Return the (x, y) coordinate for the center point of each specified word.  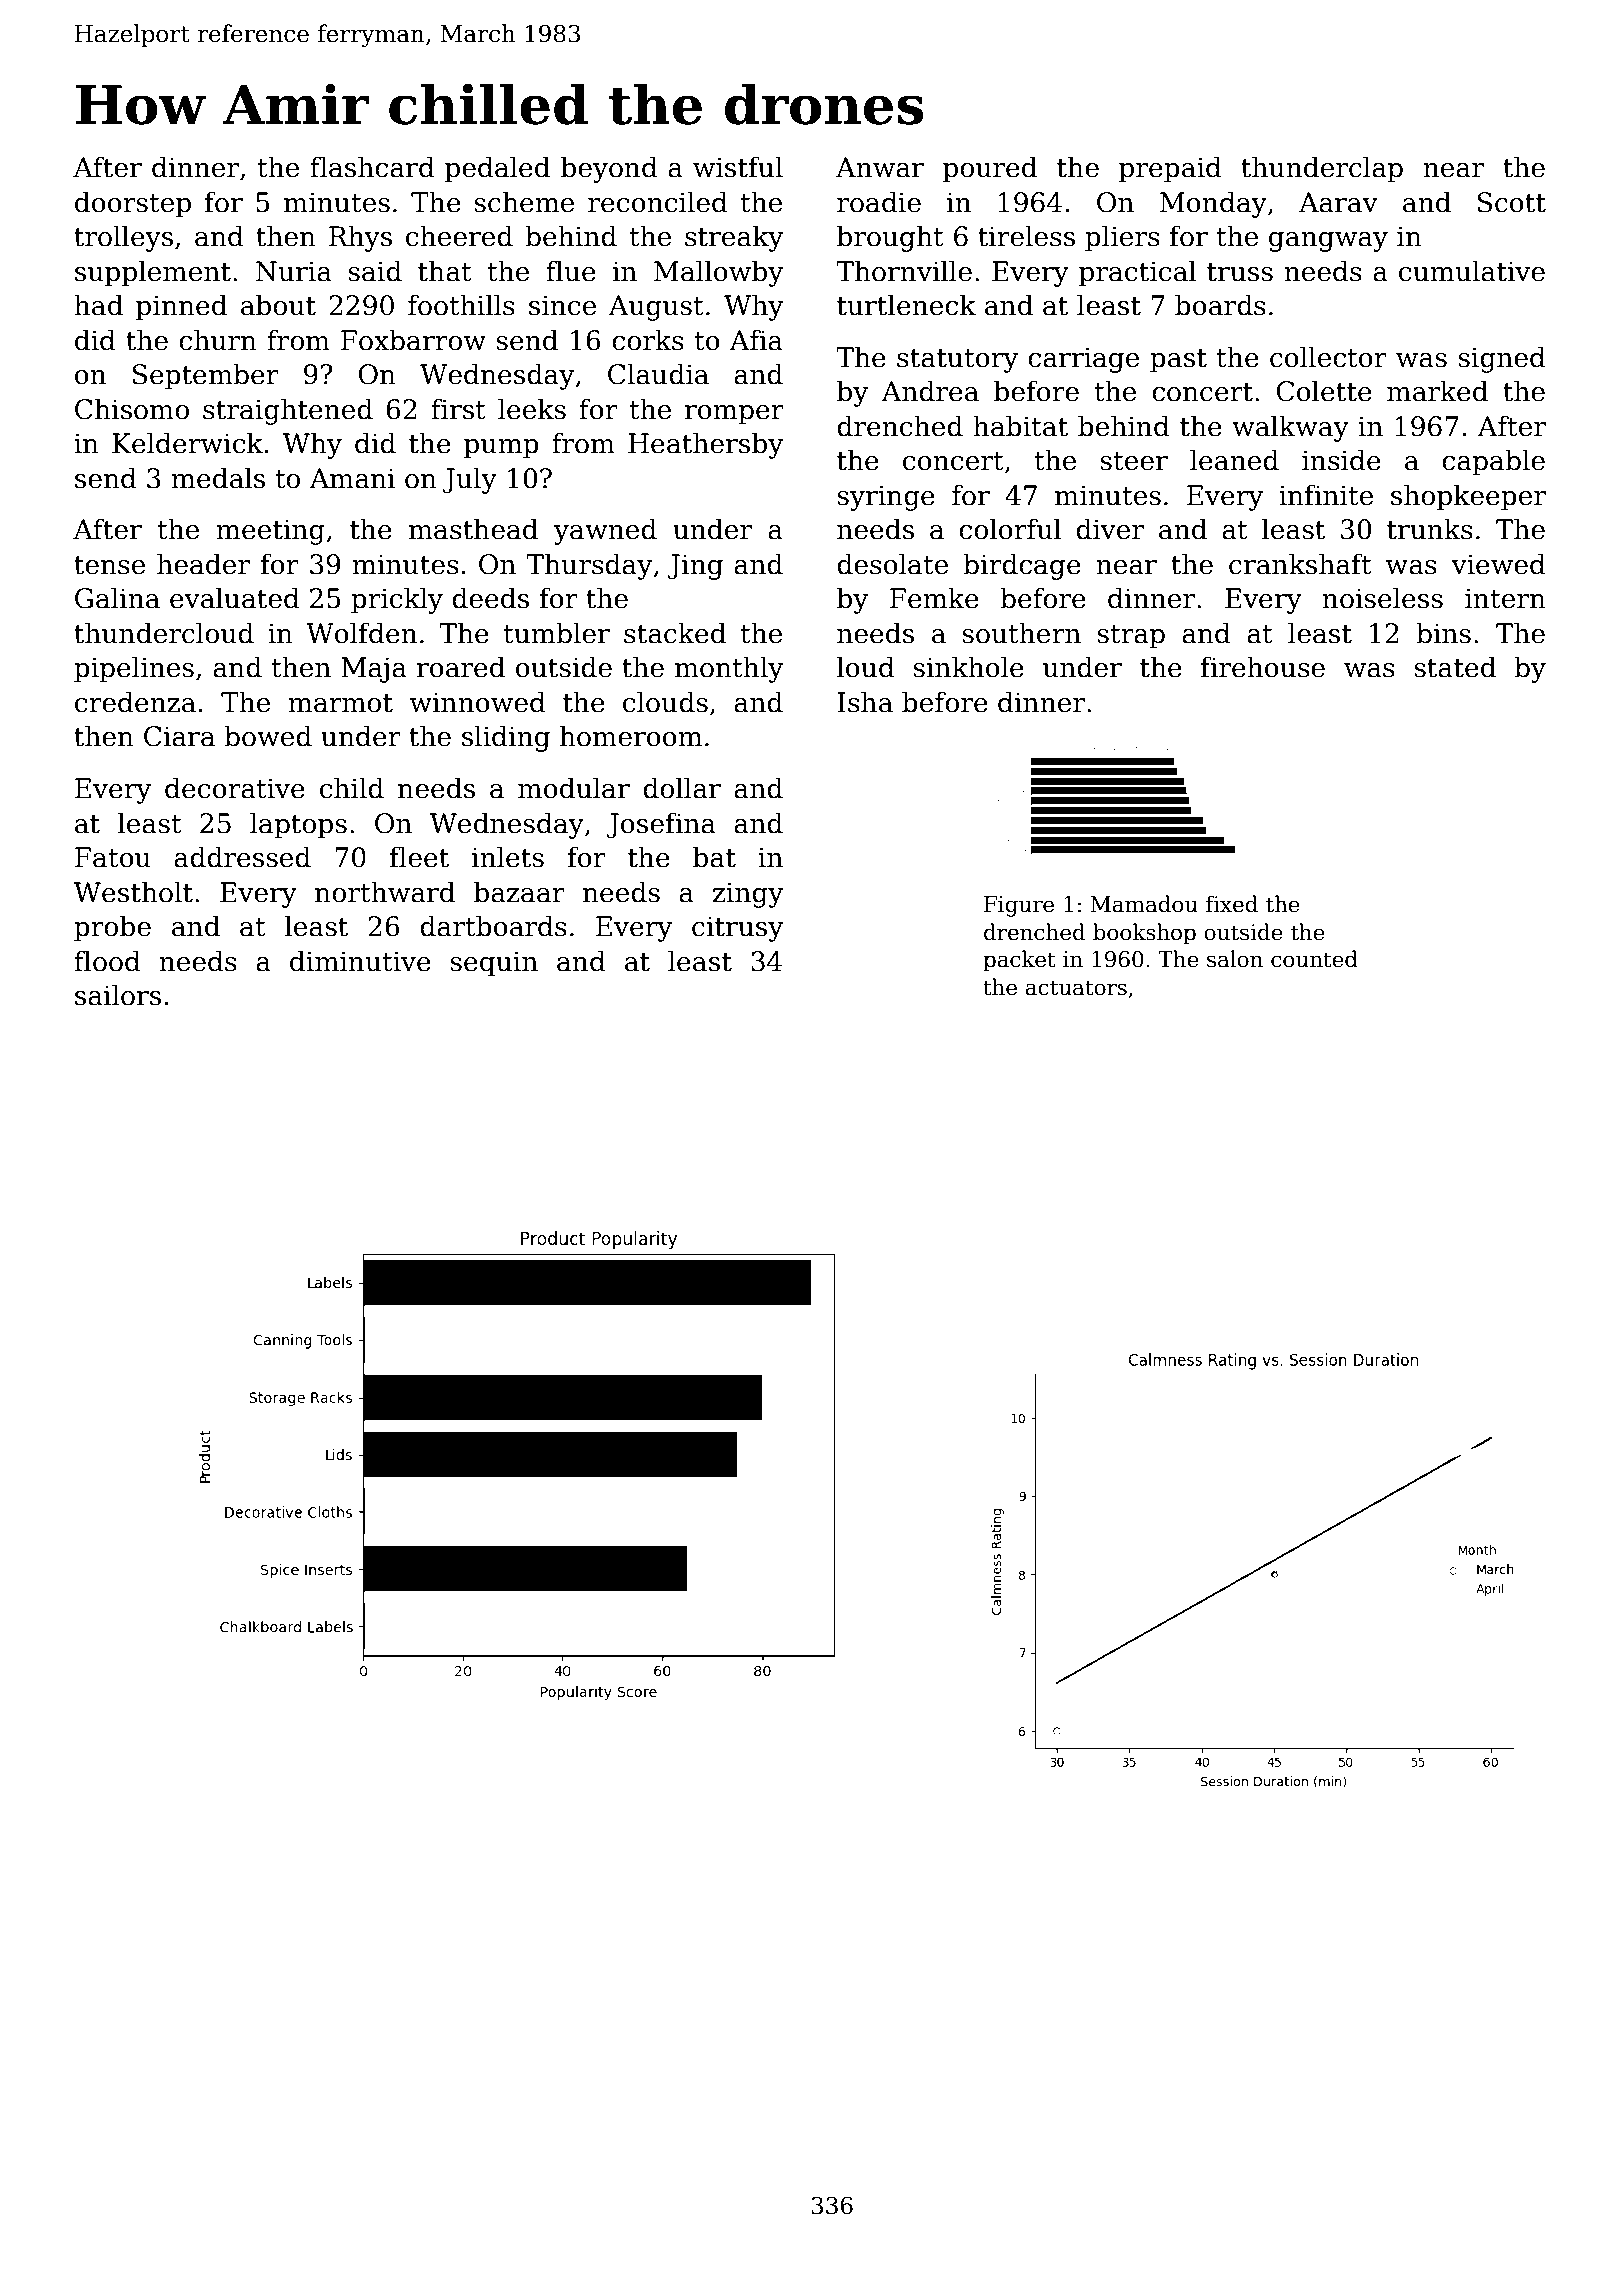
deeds (490, 598)
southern (1021, 633)
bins (1443, 633)
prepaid (1170, 169)
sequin (494, 964)
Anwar (880, 167)
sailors (118, 995)
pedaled (497, 169)
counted (1314, 959)
